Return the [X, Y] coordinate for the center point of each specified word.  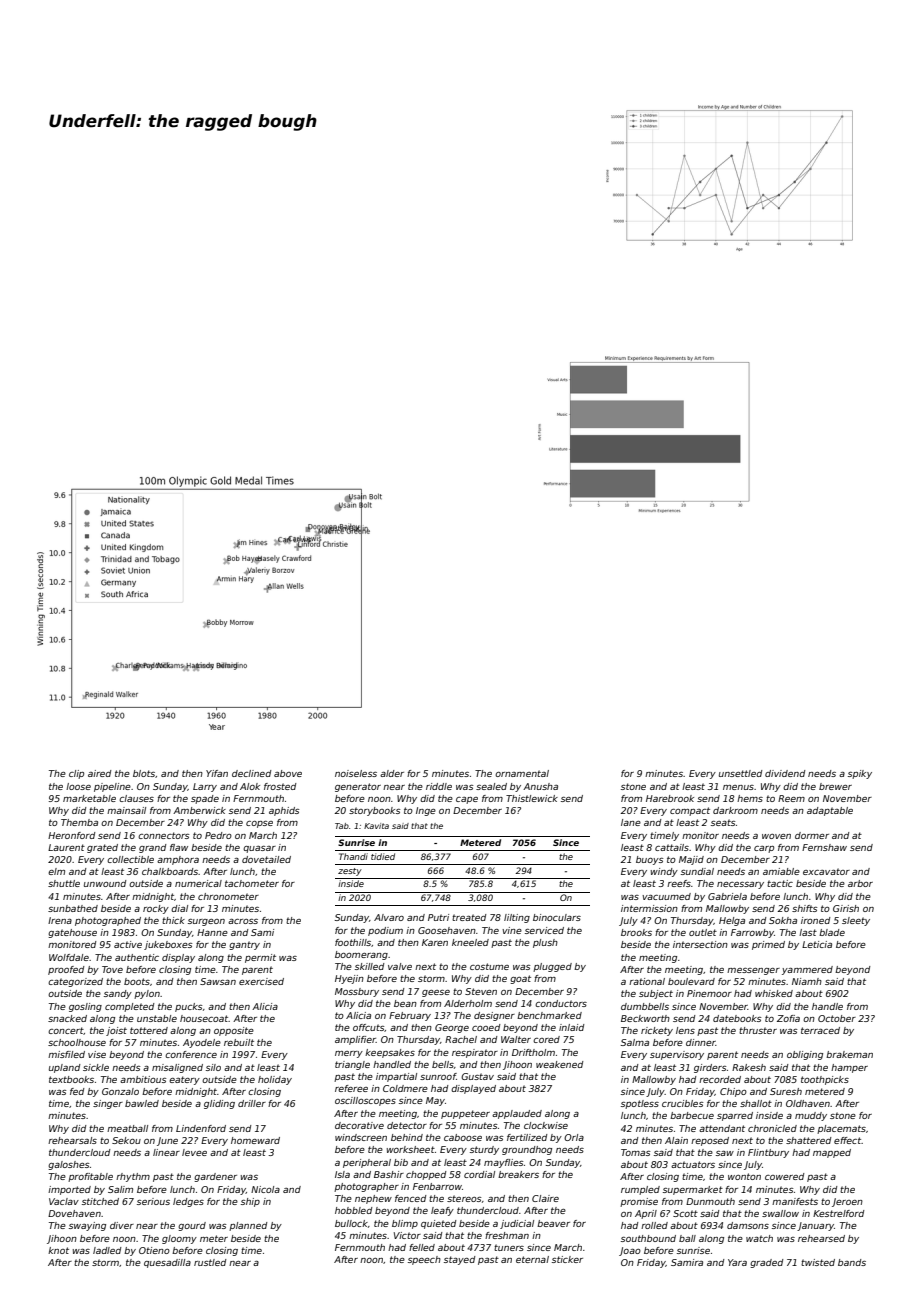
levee [194, 1152]
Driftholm [533, 1052]
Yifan [217, 773]
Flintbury [768, 1153]
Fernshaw [824, 847]
